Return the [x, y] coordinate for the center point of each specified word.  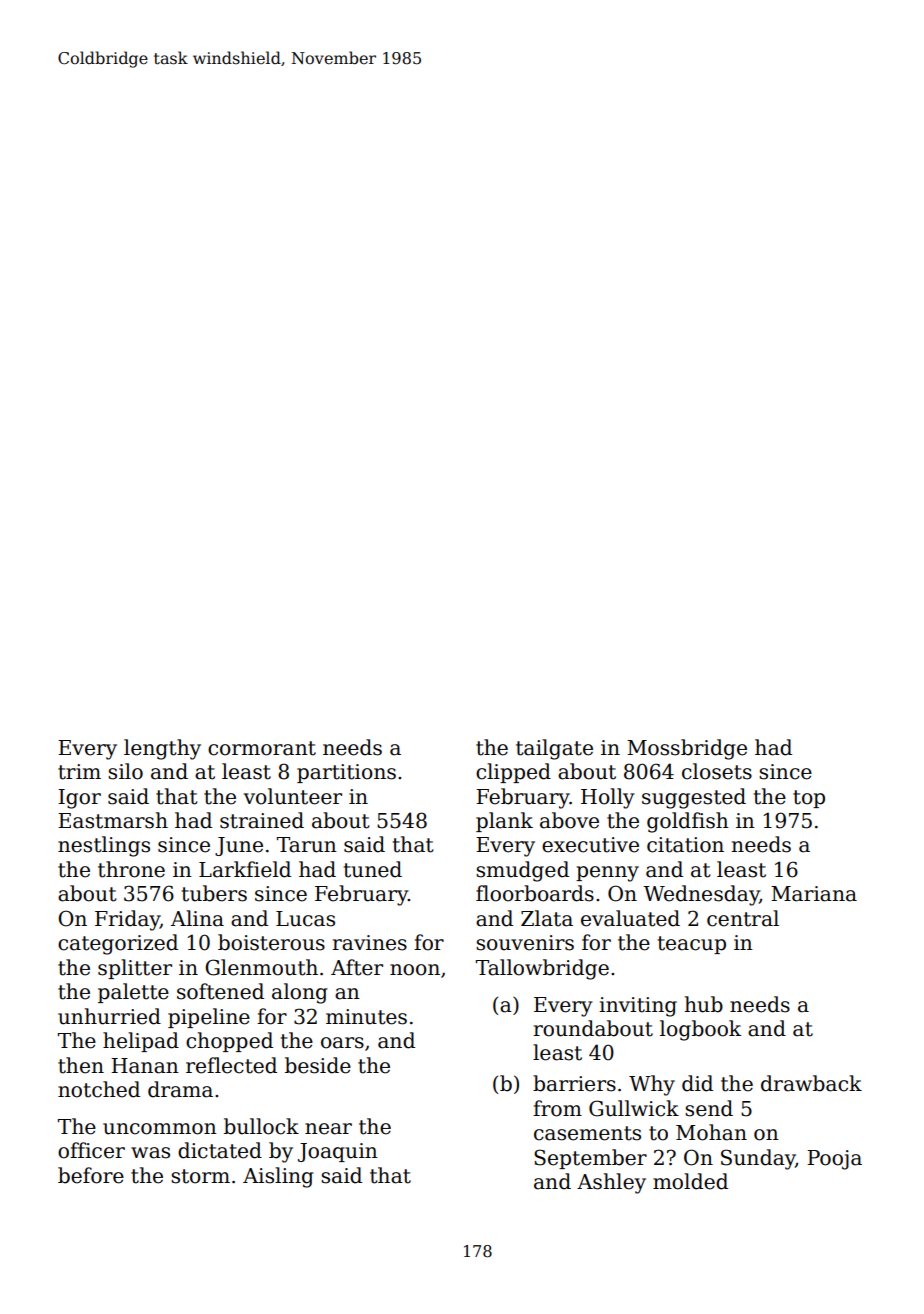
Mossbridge [687, 749]
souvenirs [525, 943]
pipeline [209, 1018]
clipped [513, 773]
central [743, 918]
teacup [692, 945]
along [300, 993]
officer [91, 1150]
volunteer [293, 796]
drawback [811, 1083]
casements [587, 1133]
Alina [197, 918]
